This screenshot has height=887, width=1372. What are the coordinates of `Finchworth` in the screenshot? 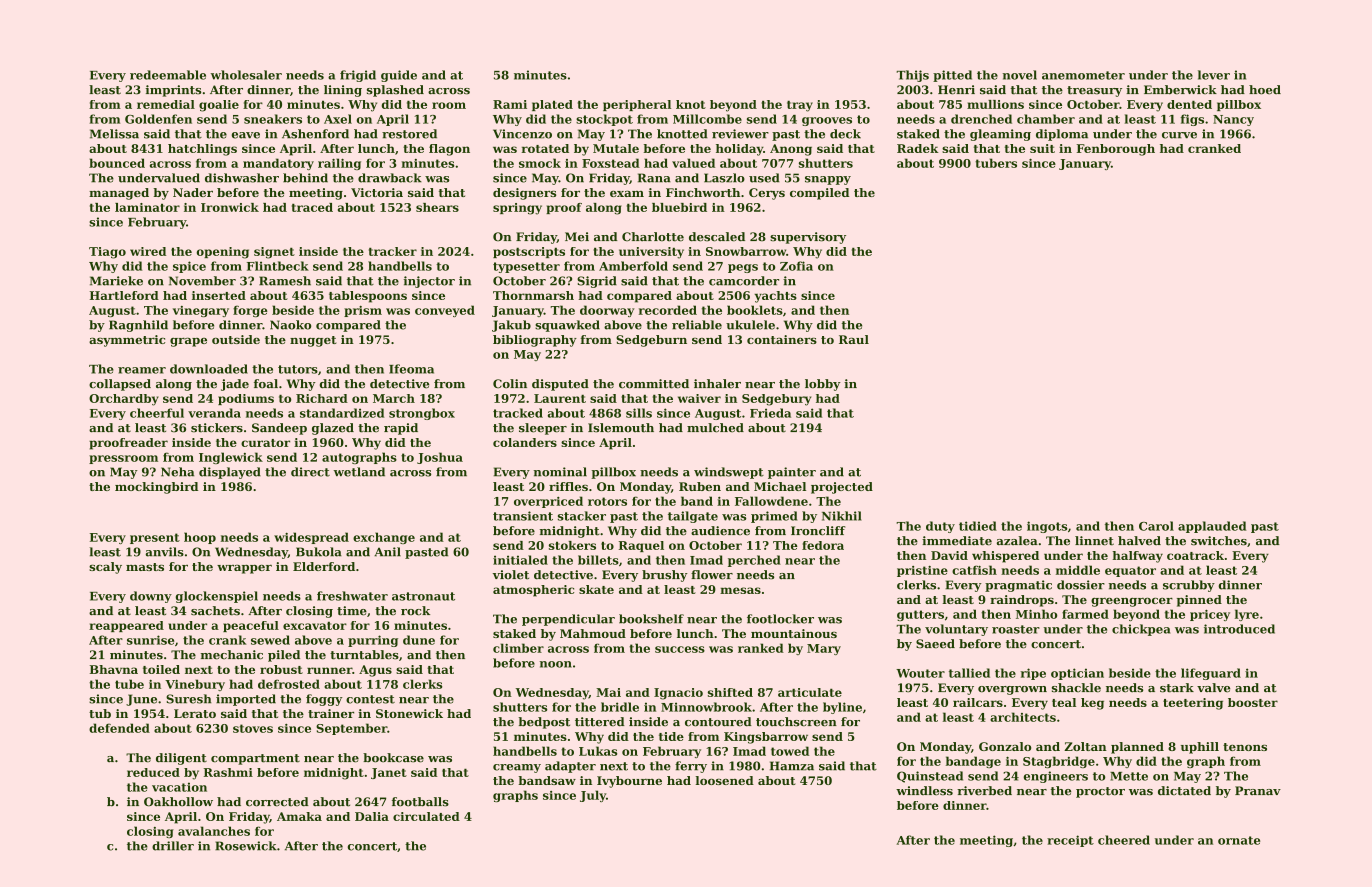 It's located at (703, 192).
